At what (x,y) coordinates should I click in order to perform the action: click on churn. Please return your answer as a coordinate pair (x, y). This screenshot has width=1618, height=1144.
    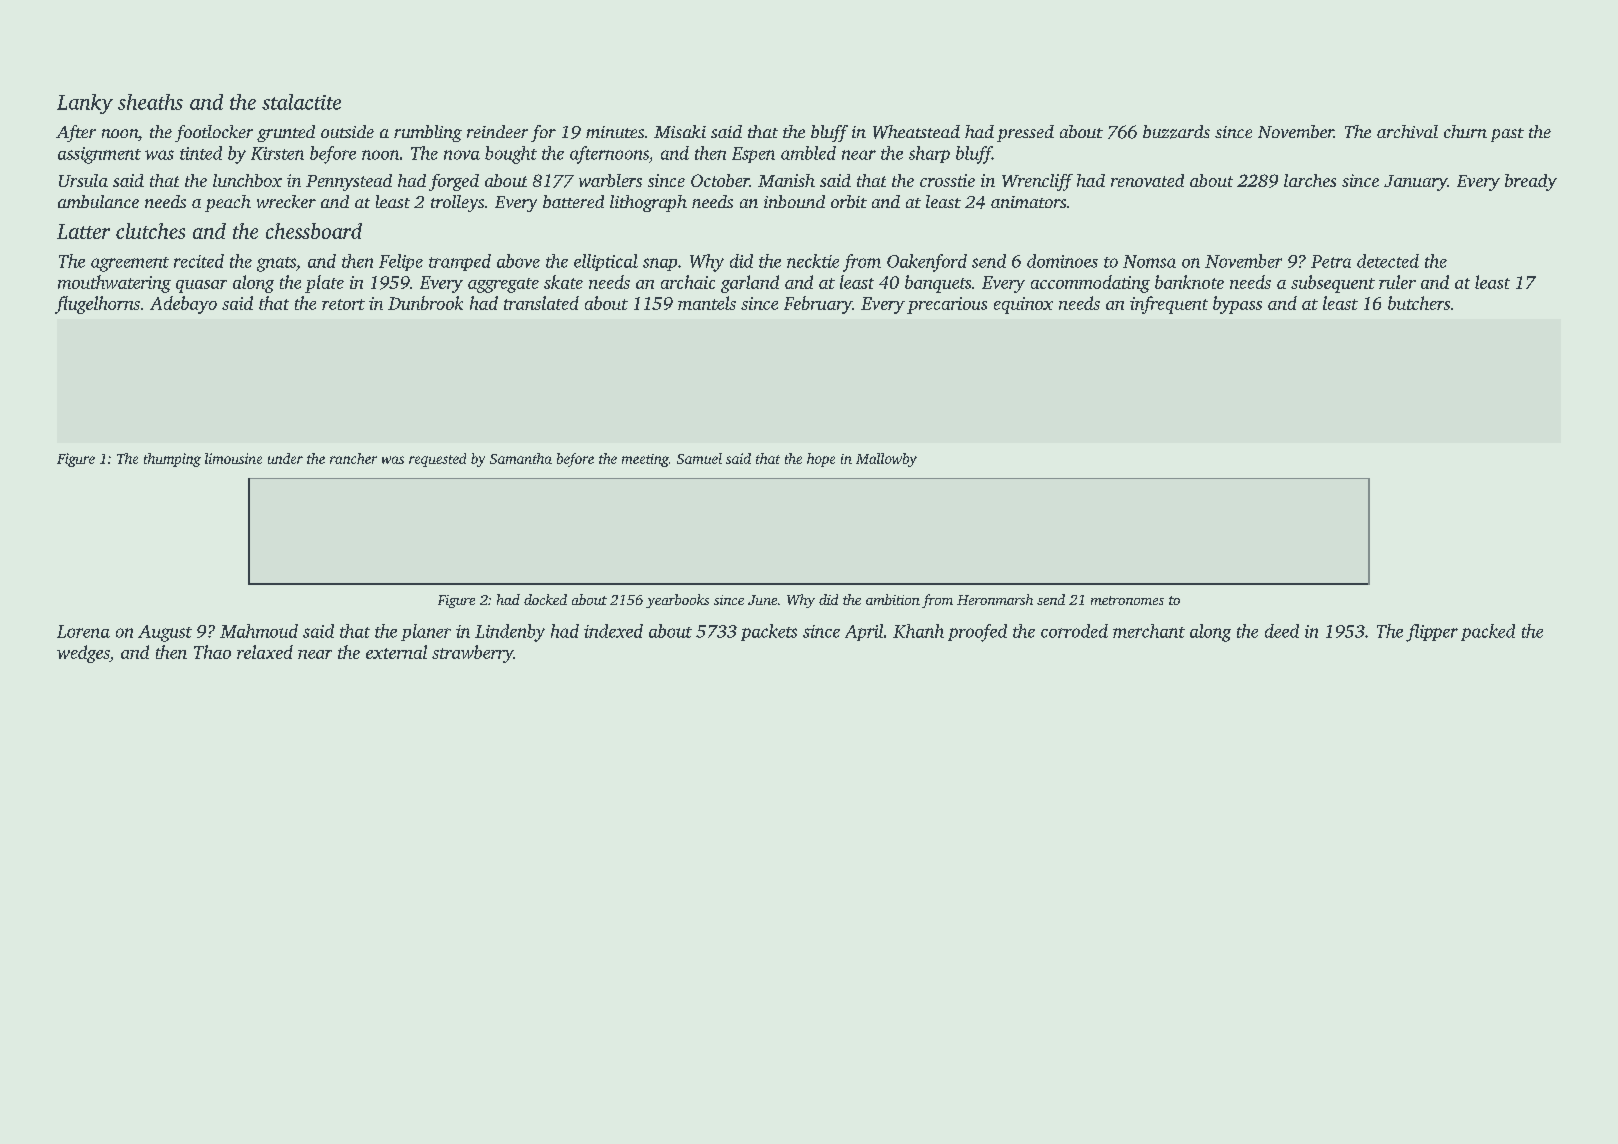
    Looking at the image, I should click on (1465, 131).
